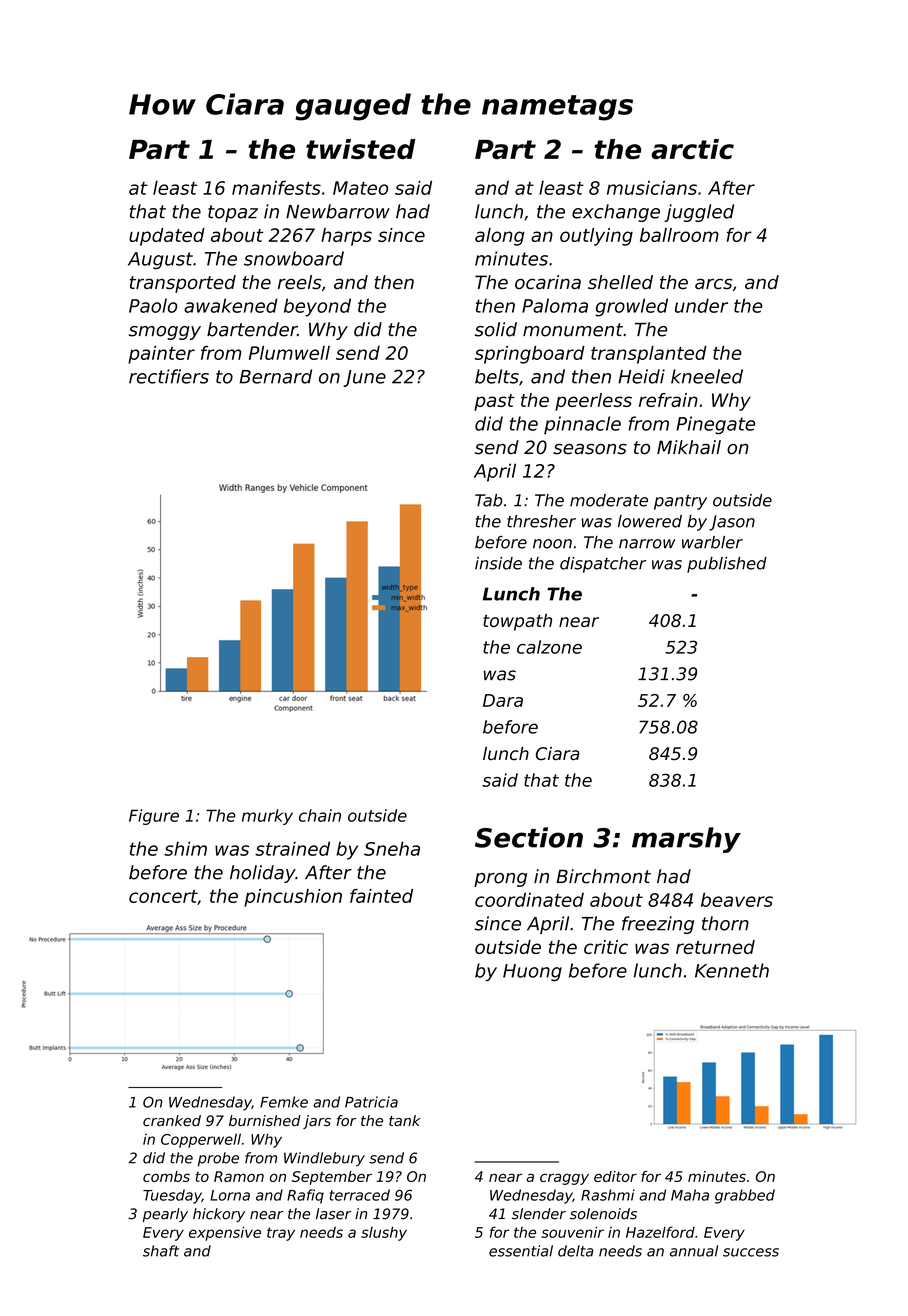 Image resolution: width=908 pixels, height=1316 pixels. I want to click on chain, so click(320, 815).
